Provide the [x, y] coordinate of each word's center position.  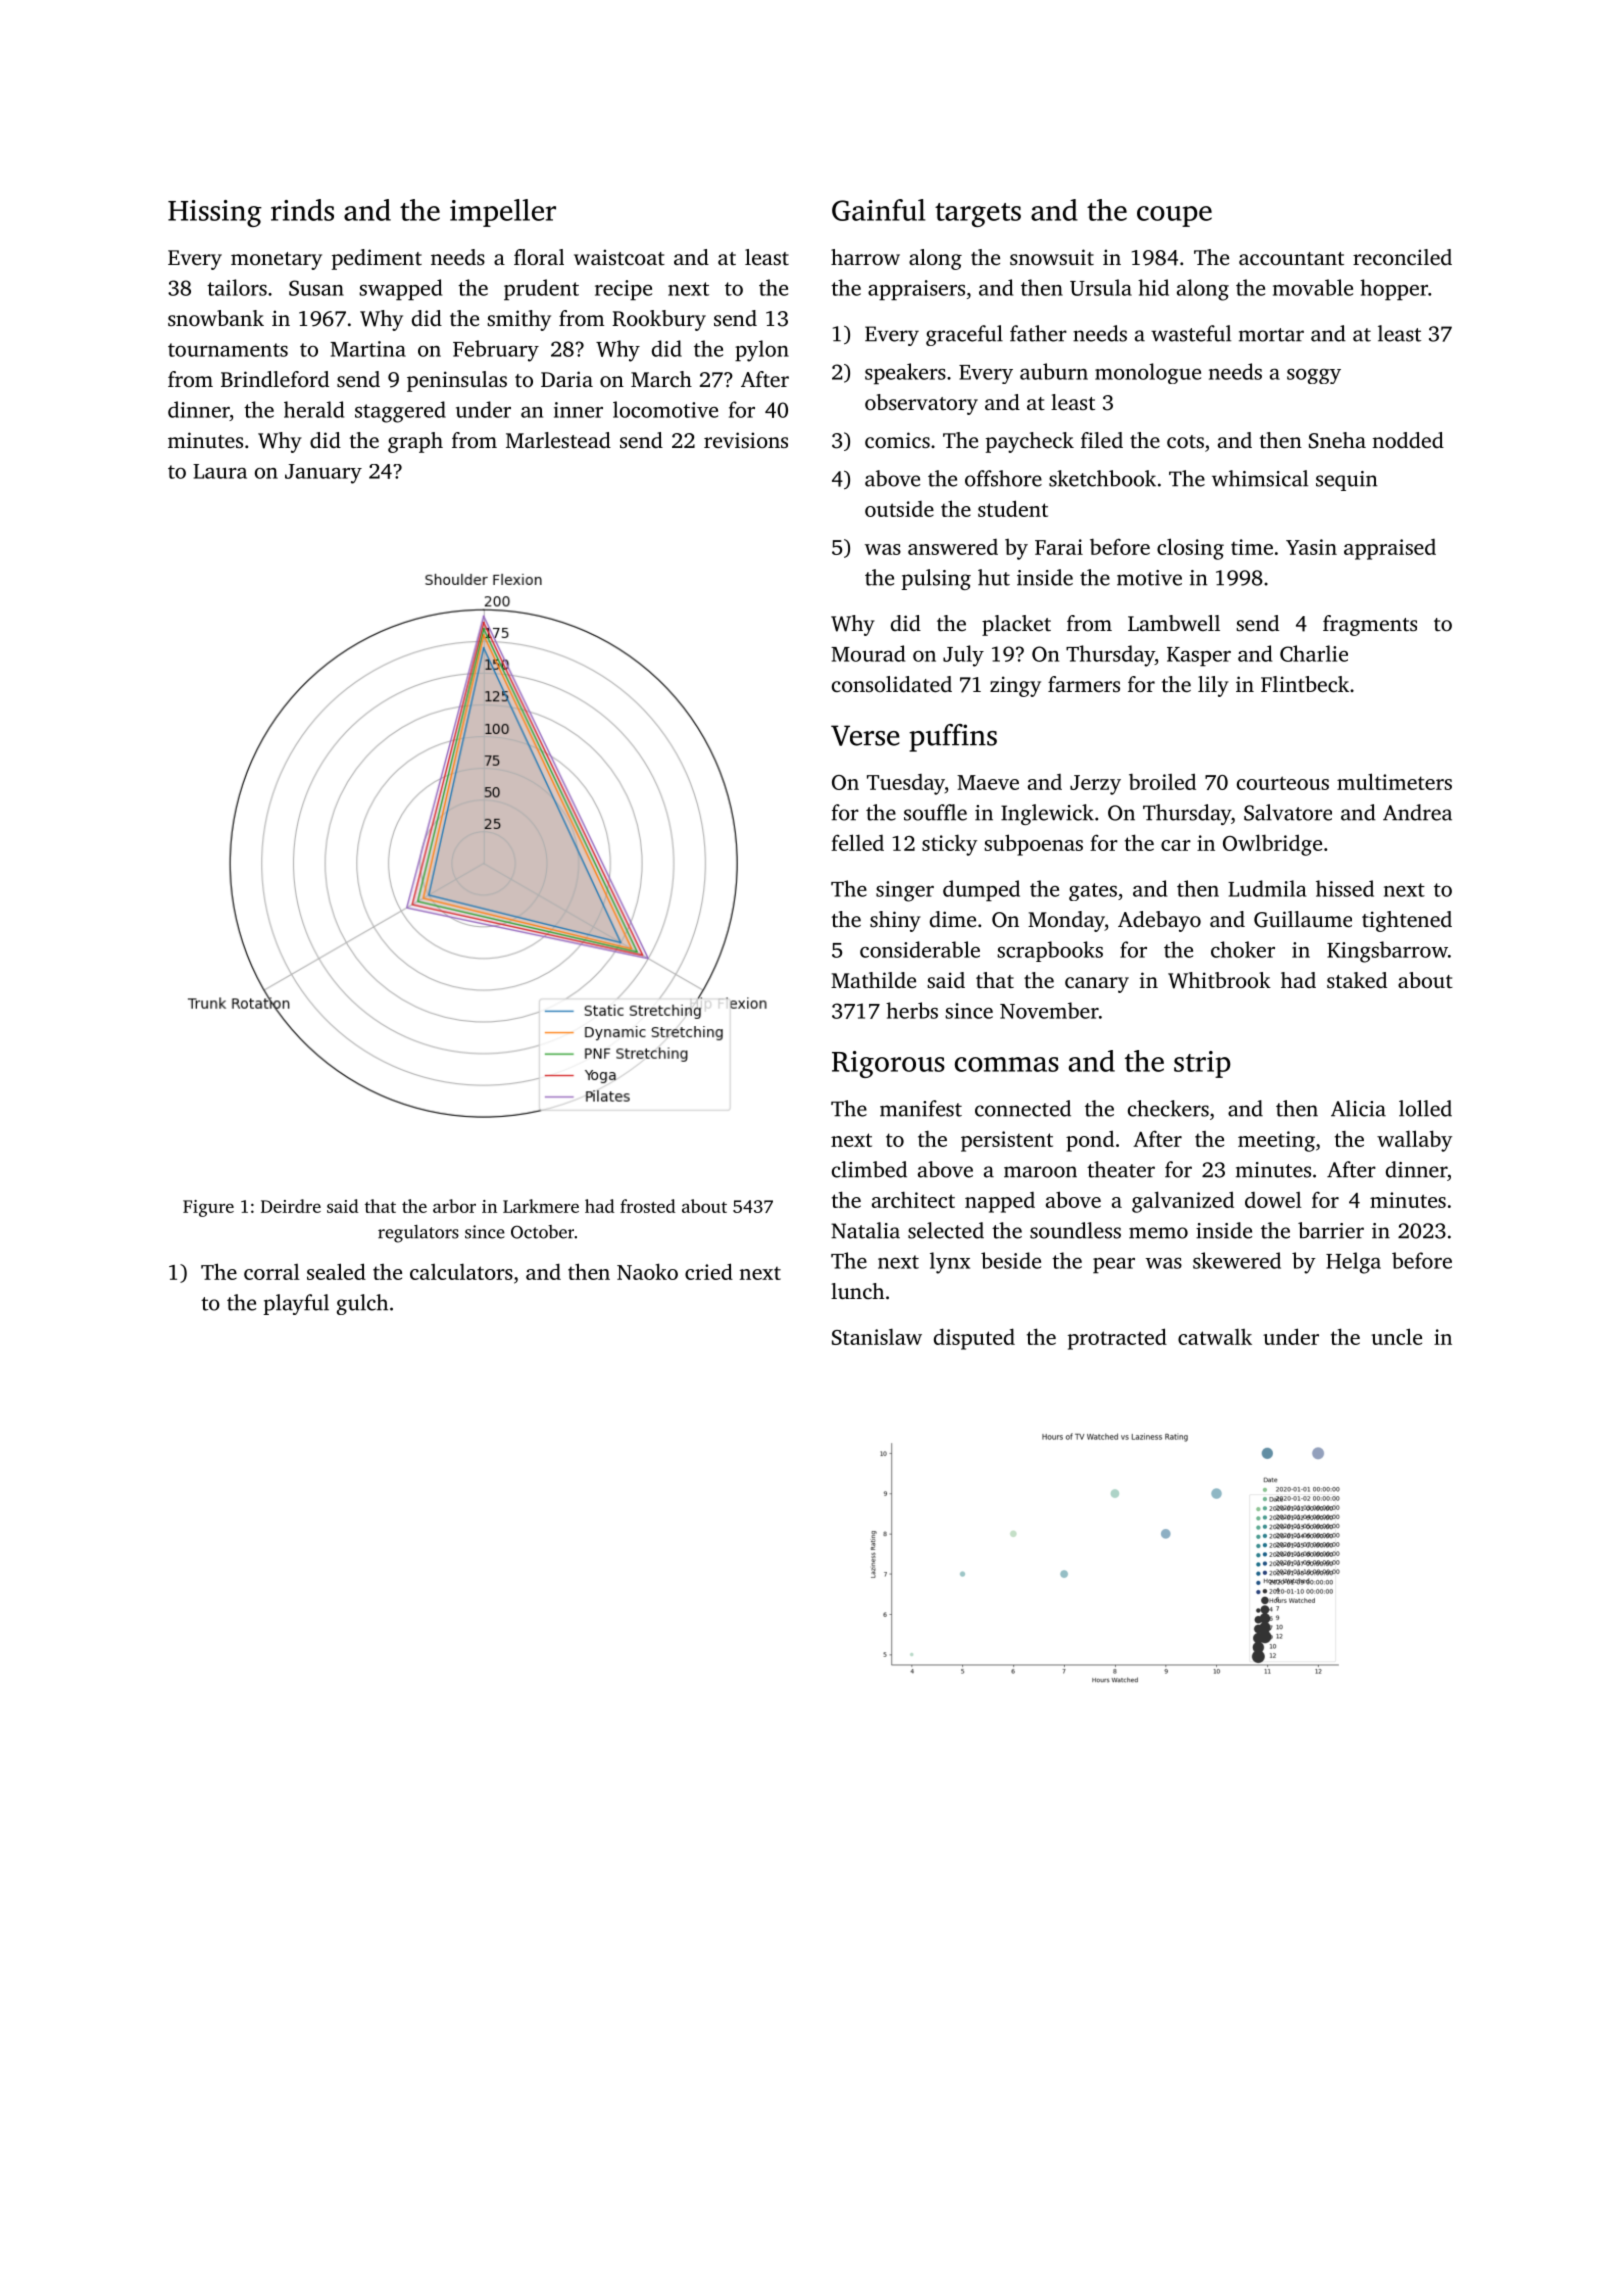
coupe [1174, 216]
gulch [362, 1304]
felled [857, 842]
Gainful [878, 210]
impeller [503, 213]
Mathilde [873, 980]
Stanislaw [877, 1337]
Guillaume [1303, 919]
